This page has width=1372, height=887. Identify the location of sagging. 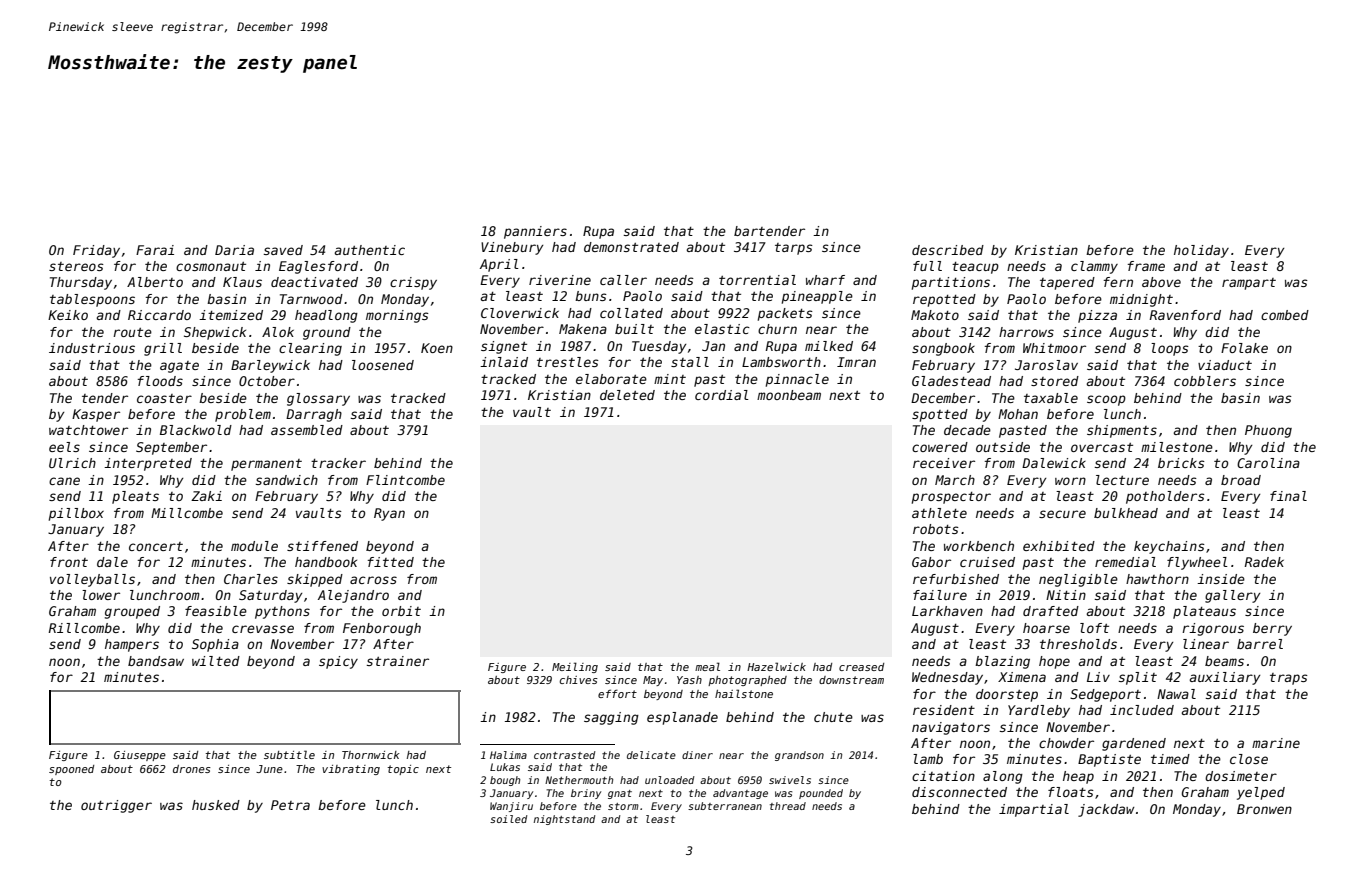
(611, 718).
